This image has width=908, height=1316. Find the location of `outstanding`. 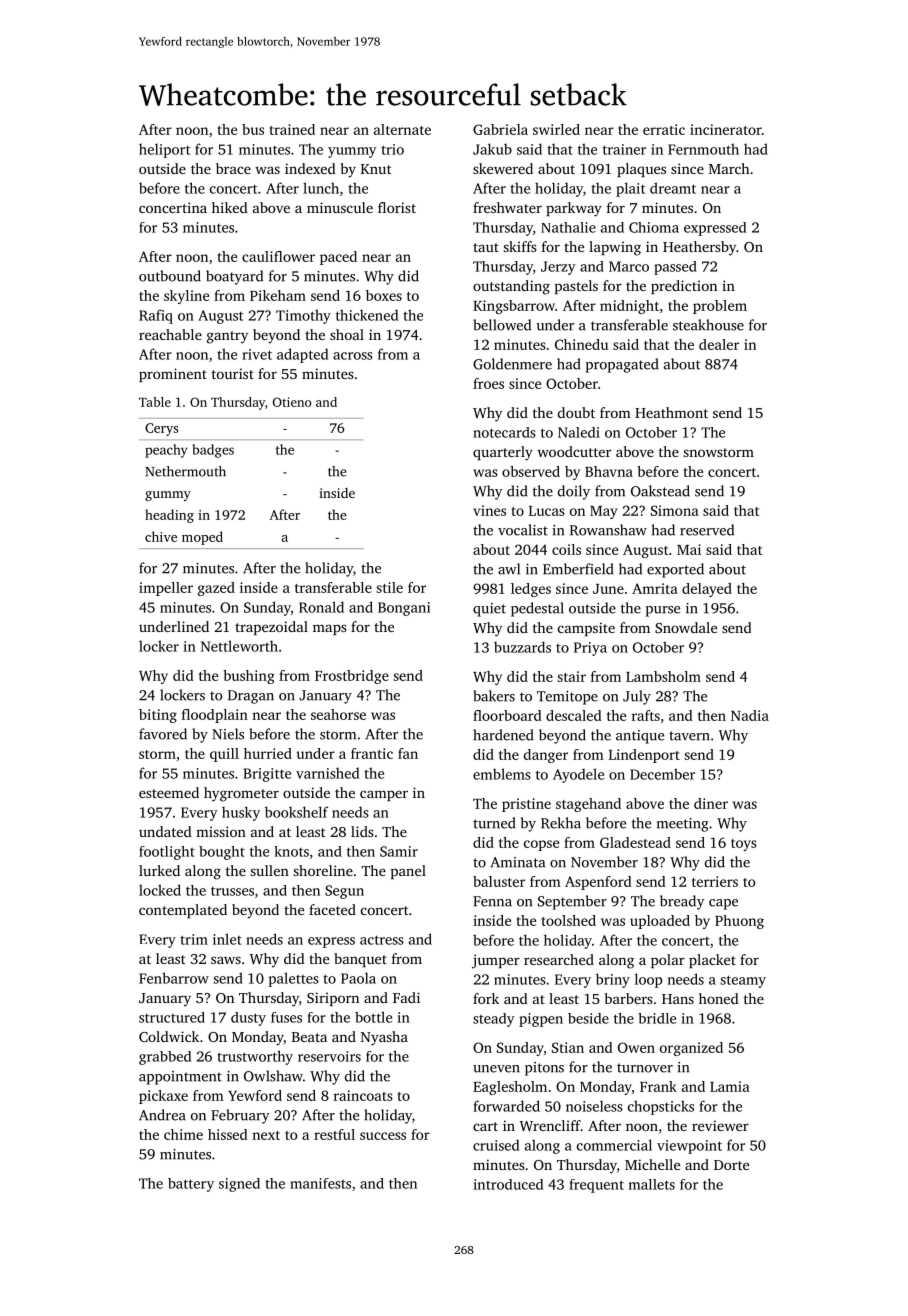

outstanding is located at coordinates (511, 287).
